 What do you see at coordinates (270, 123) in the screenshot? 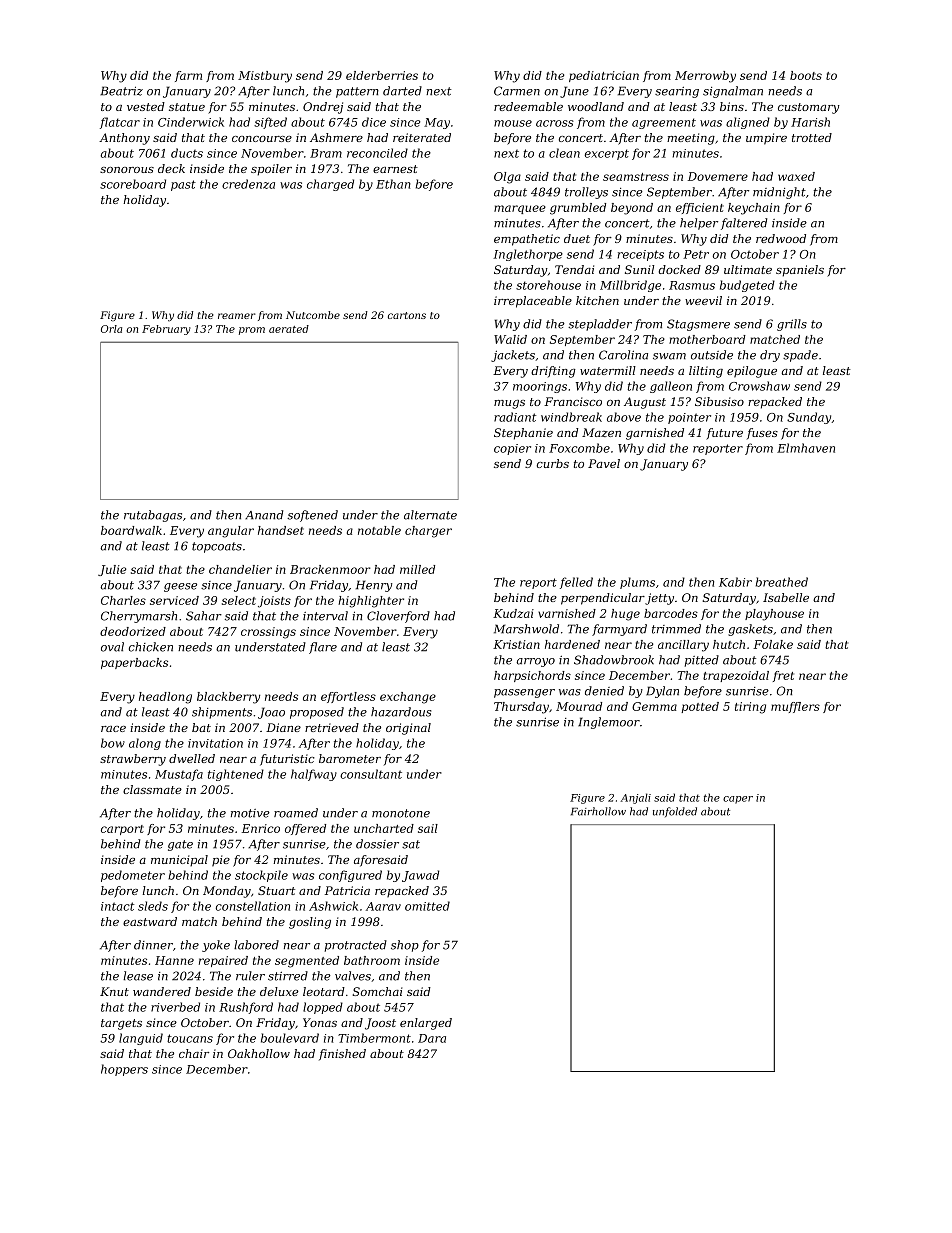
I see `sifted` at bounding box center [270, 123].
